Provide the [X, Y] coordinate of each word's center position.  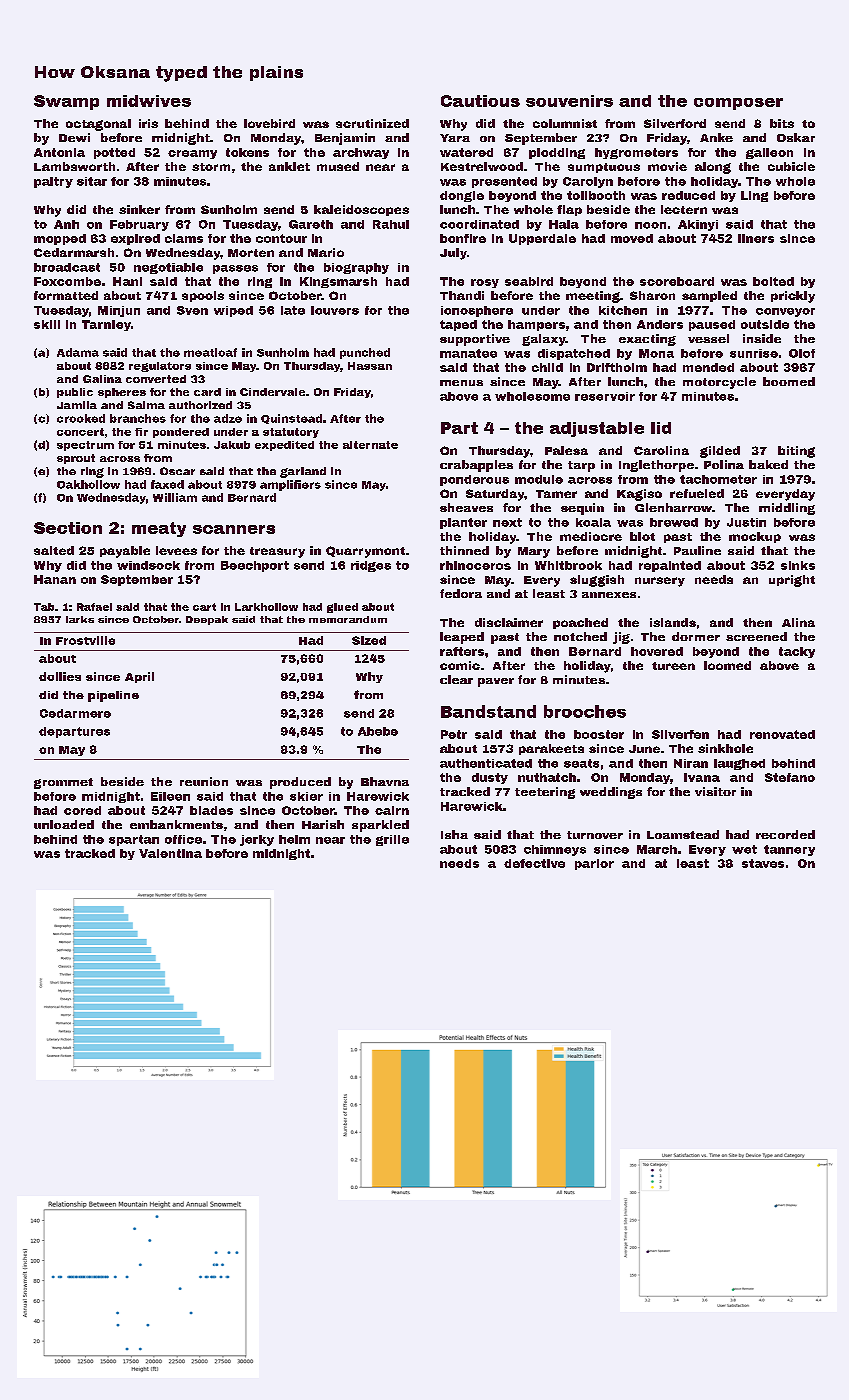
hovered [657, 651]
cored [82, 810]
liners [756, 238]
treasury [277, 552]
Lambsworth [74, 166]
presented [504, 182]
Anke [716, 137]
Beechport [255, 566]
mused [338, 166]
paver [496, 682]
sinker [139, 209]
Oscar [177, 471]
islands [673, 622]
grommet [63, 783]
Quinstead [291, 419]
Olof [802, 353]
